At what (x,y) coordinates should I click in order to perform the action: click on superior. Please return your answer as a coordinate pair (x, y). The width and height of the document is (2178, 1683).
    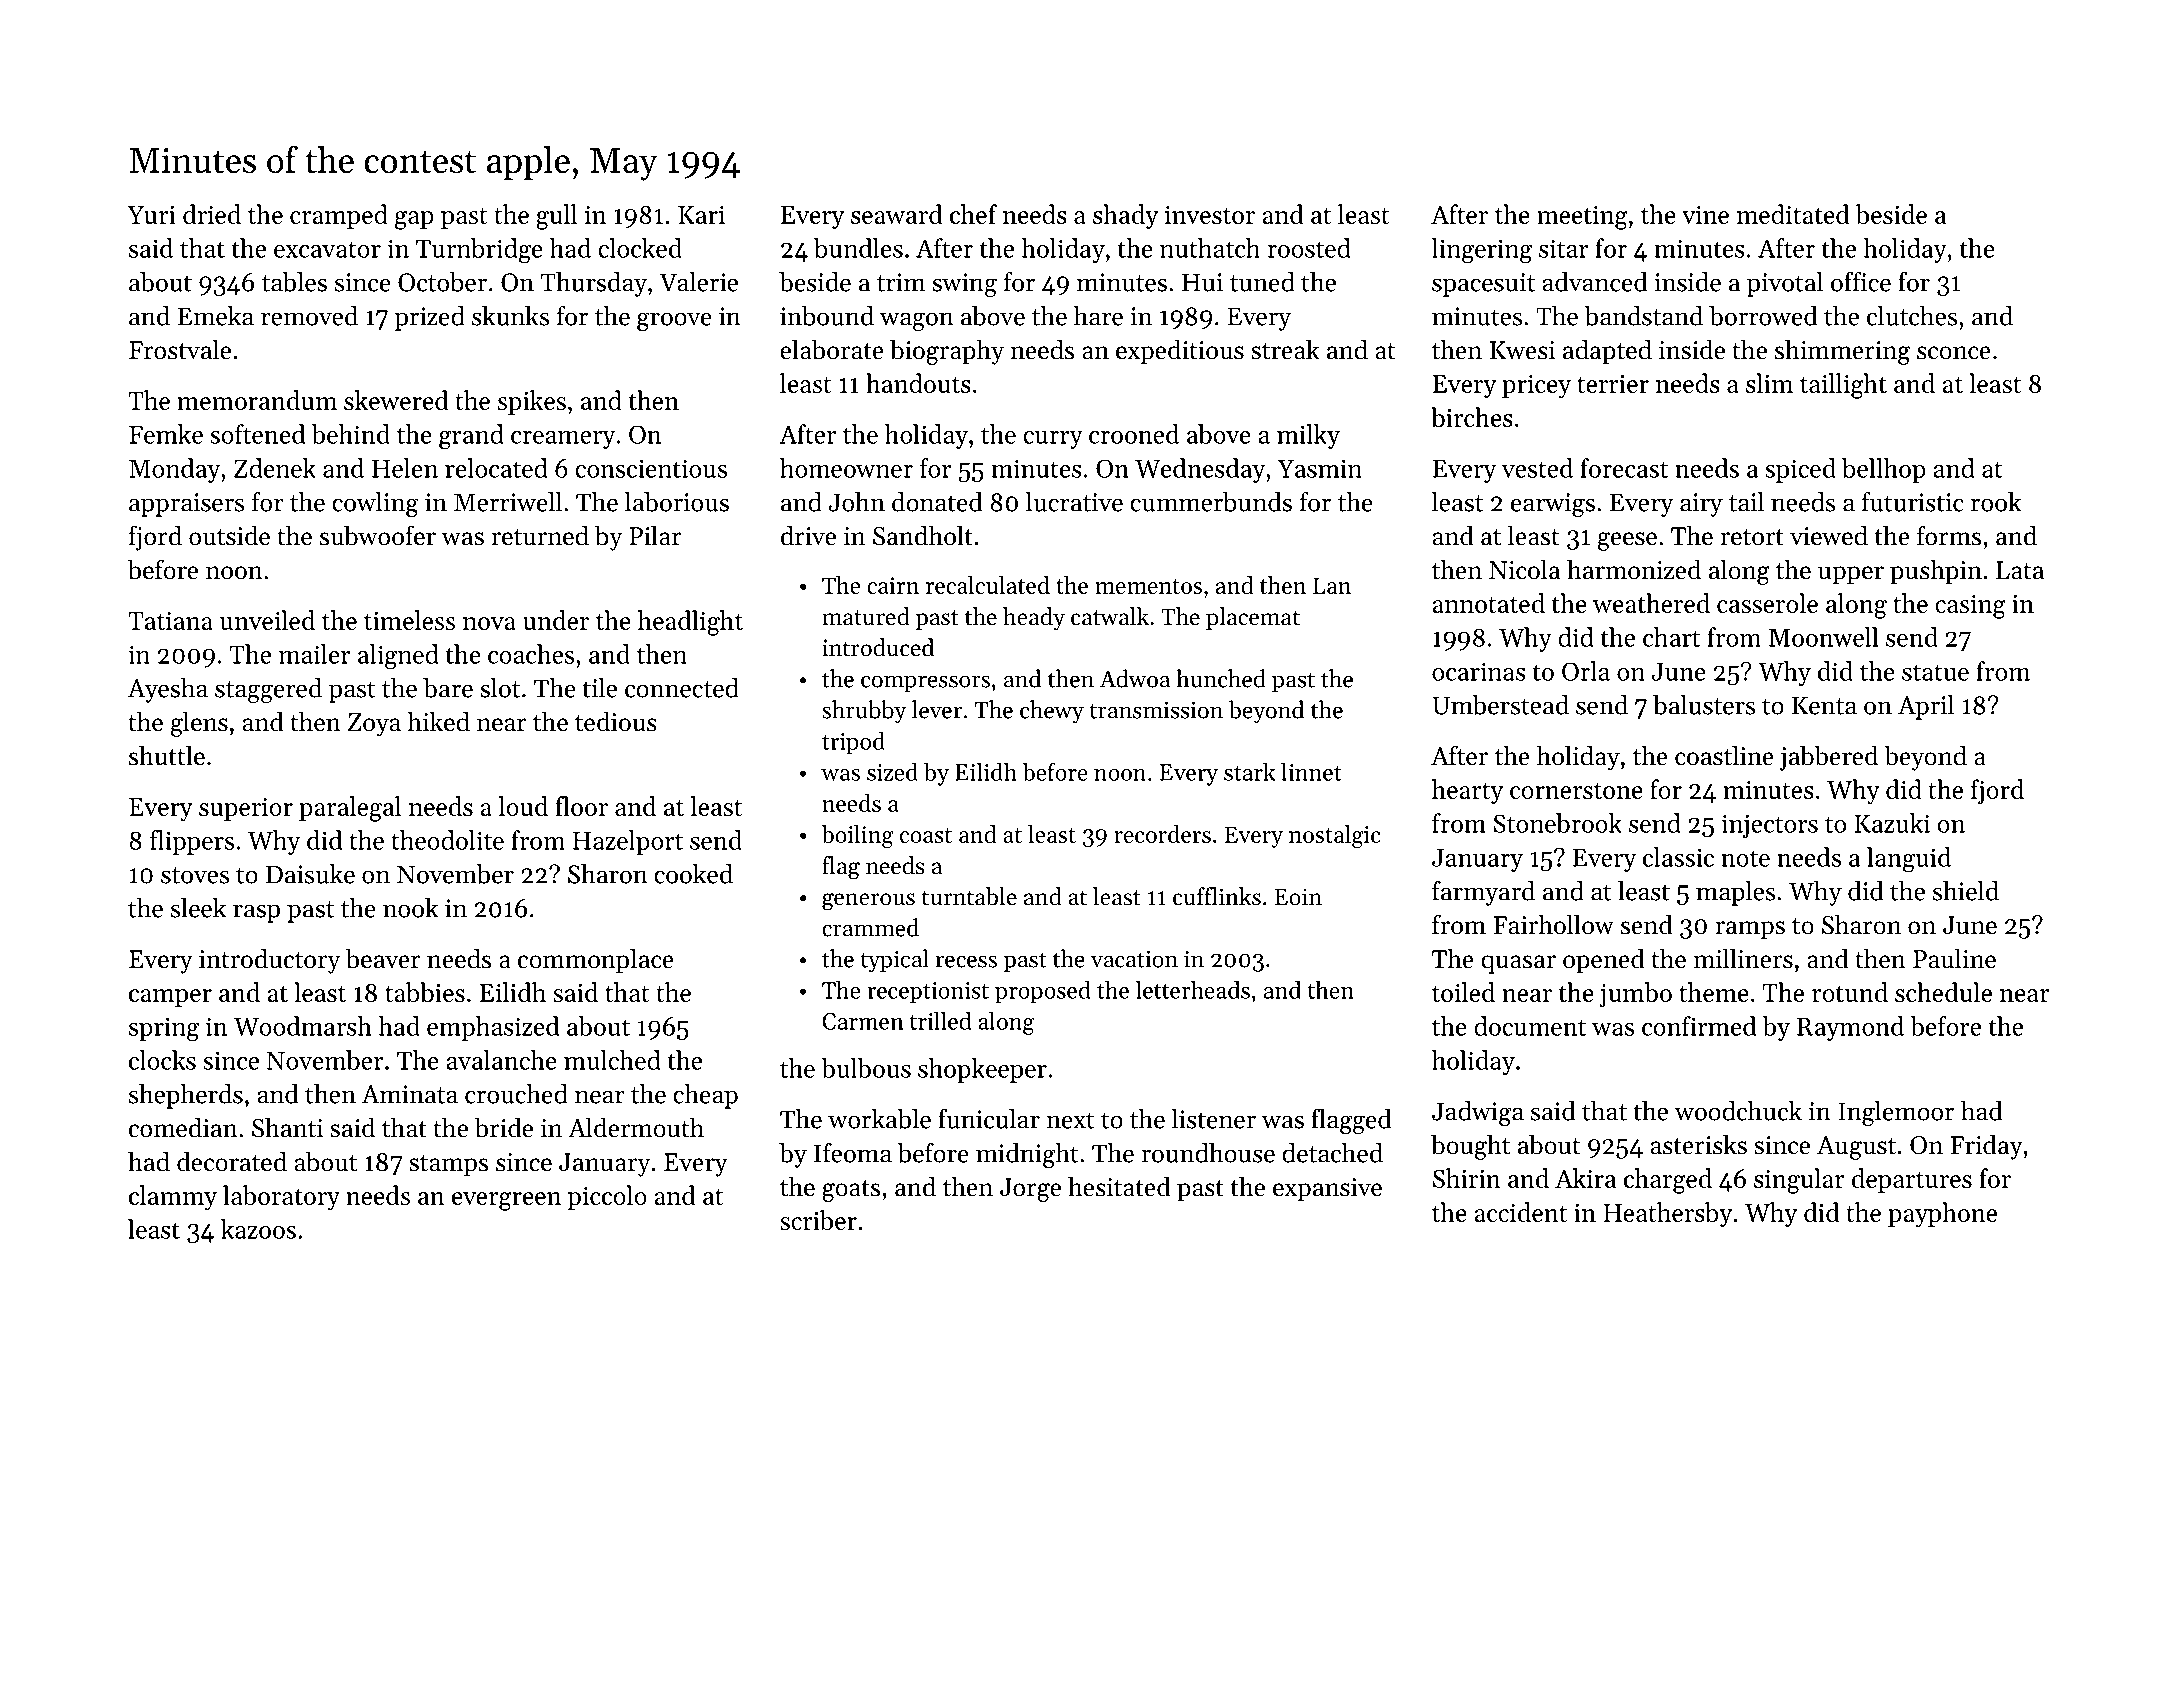
    Looking at the image, I should click on (246, 809).
